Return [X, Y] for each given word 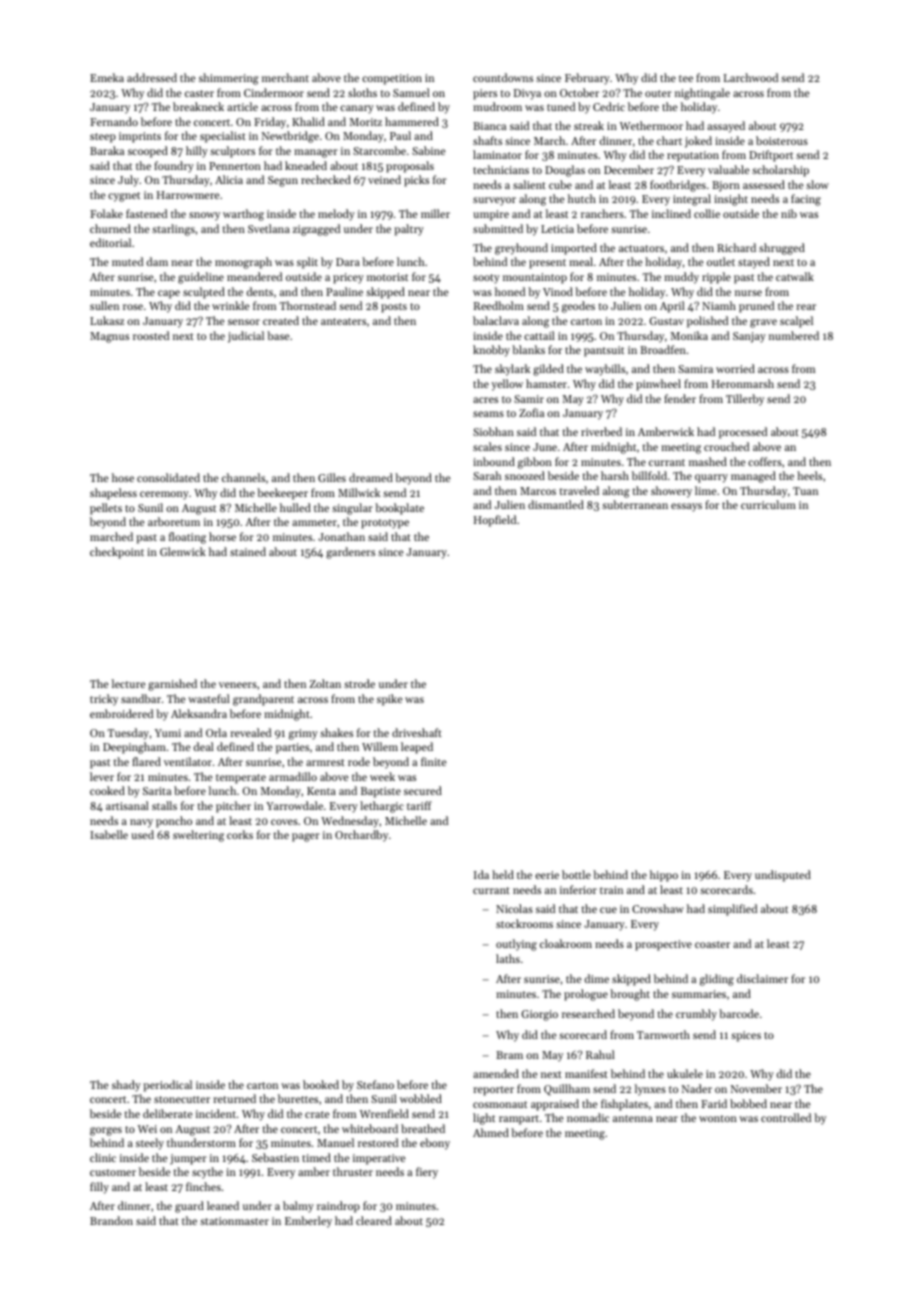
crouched [726, 446]
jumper [188, 1159]
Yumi [168, 733]
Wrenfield [384, 1113]
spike [389, 700]
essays [686, 507]
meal [581, 261]
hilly [197, 152]
